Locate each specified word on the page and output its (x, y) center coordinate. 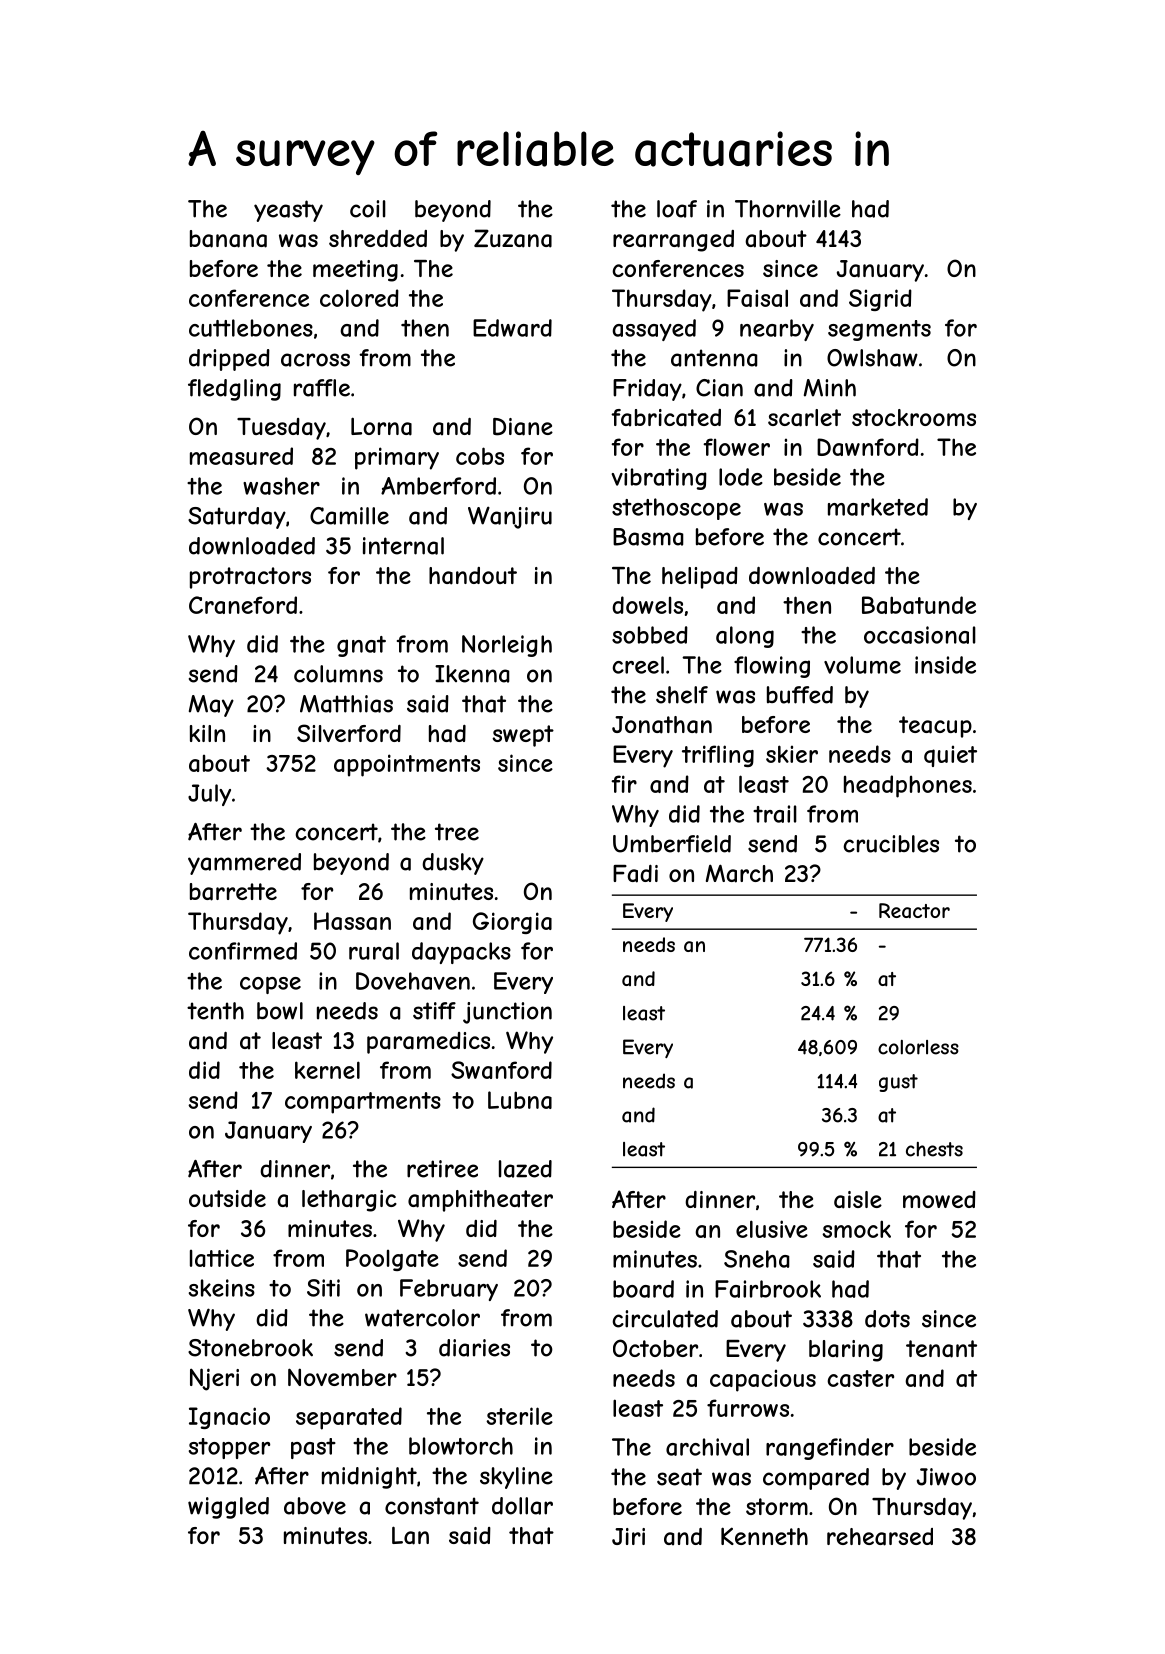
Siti (323, 1288)
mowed (939, 1199)
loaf (677, 209)
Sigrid (880, 300)
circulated (665, 1319)
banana (228, 239)
